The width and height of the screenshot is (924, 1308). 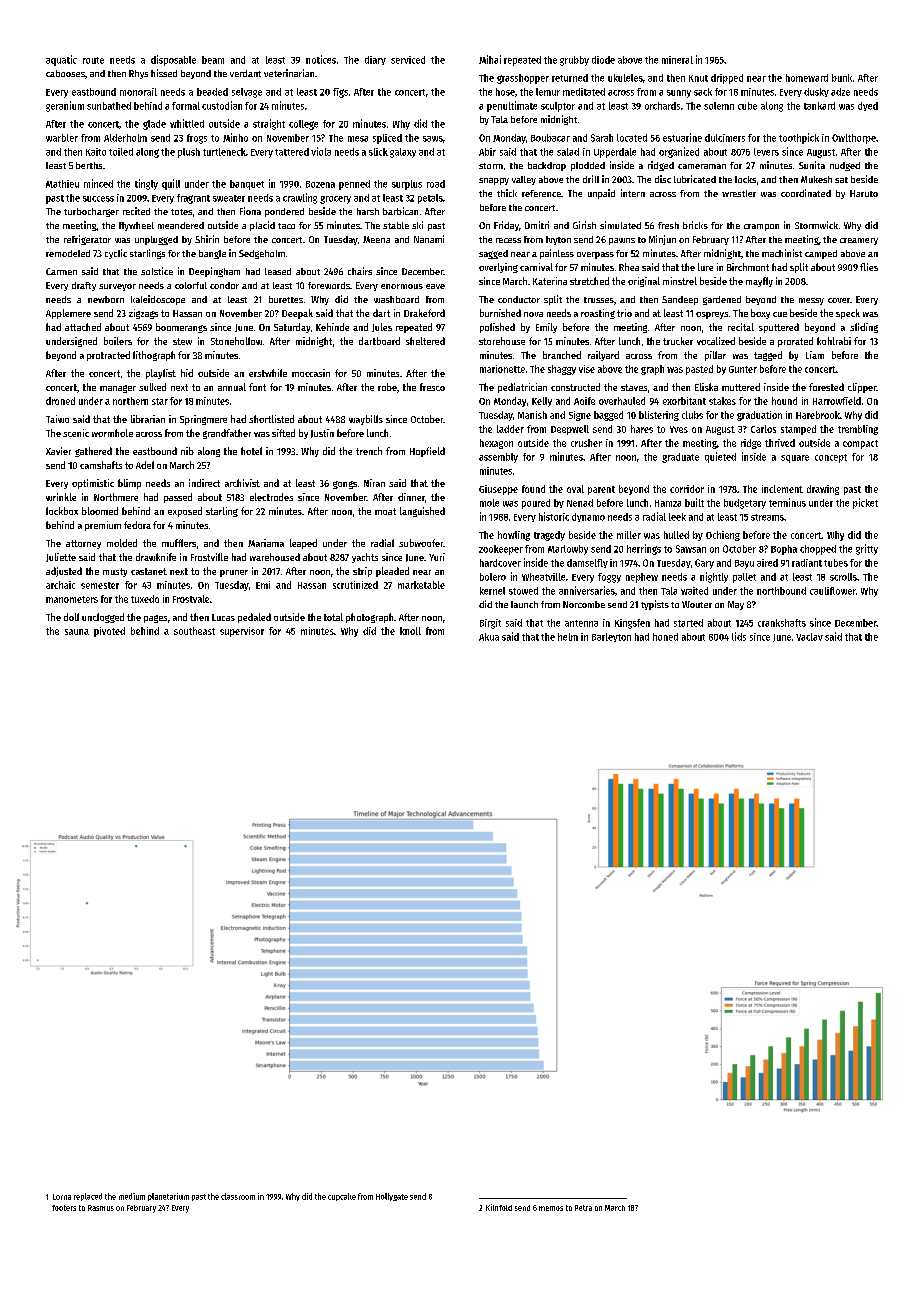 What do you see at coordinates (583, 1208) in the screenshot?
I see `Petra` at bounding box center [583, 1208].
